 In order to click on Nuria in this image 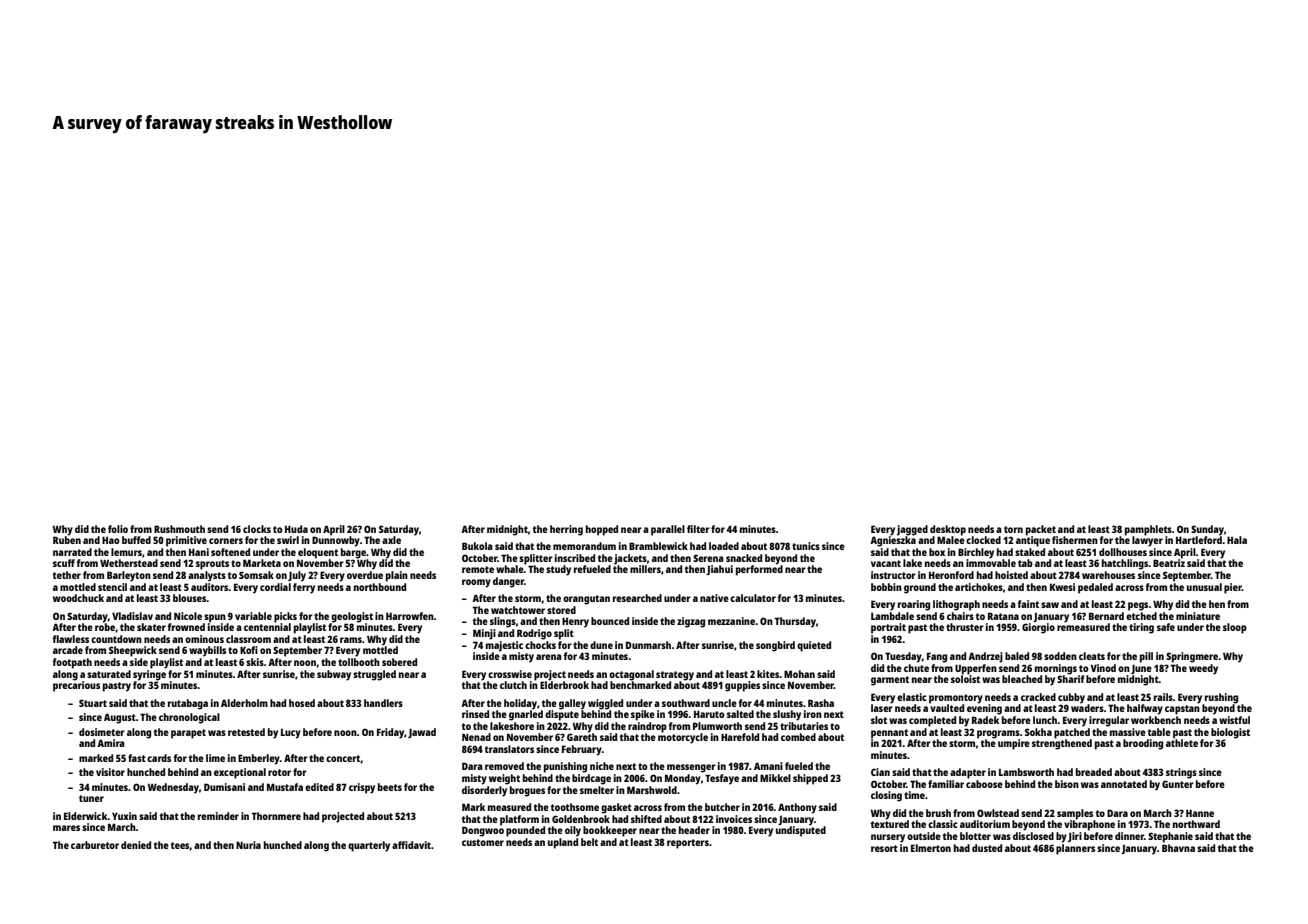, I will do `click(248, 845)`.
